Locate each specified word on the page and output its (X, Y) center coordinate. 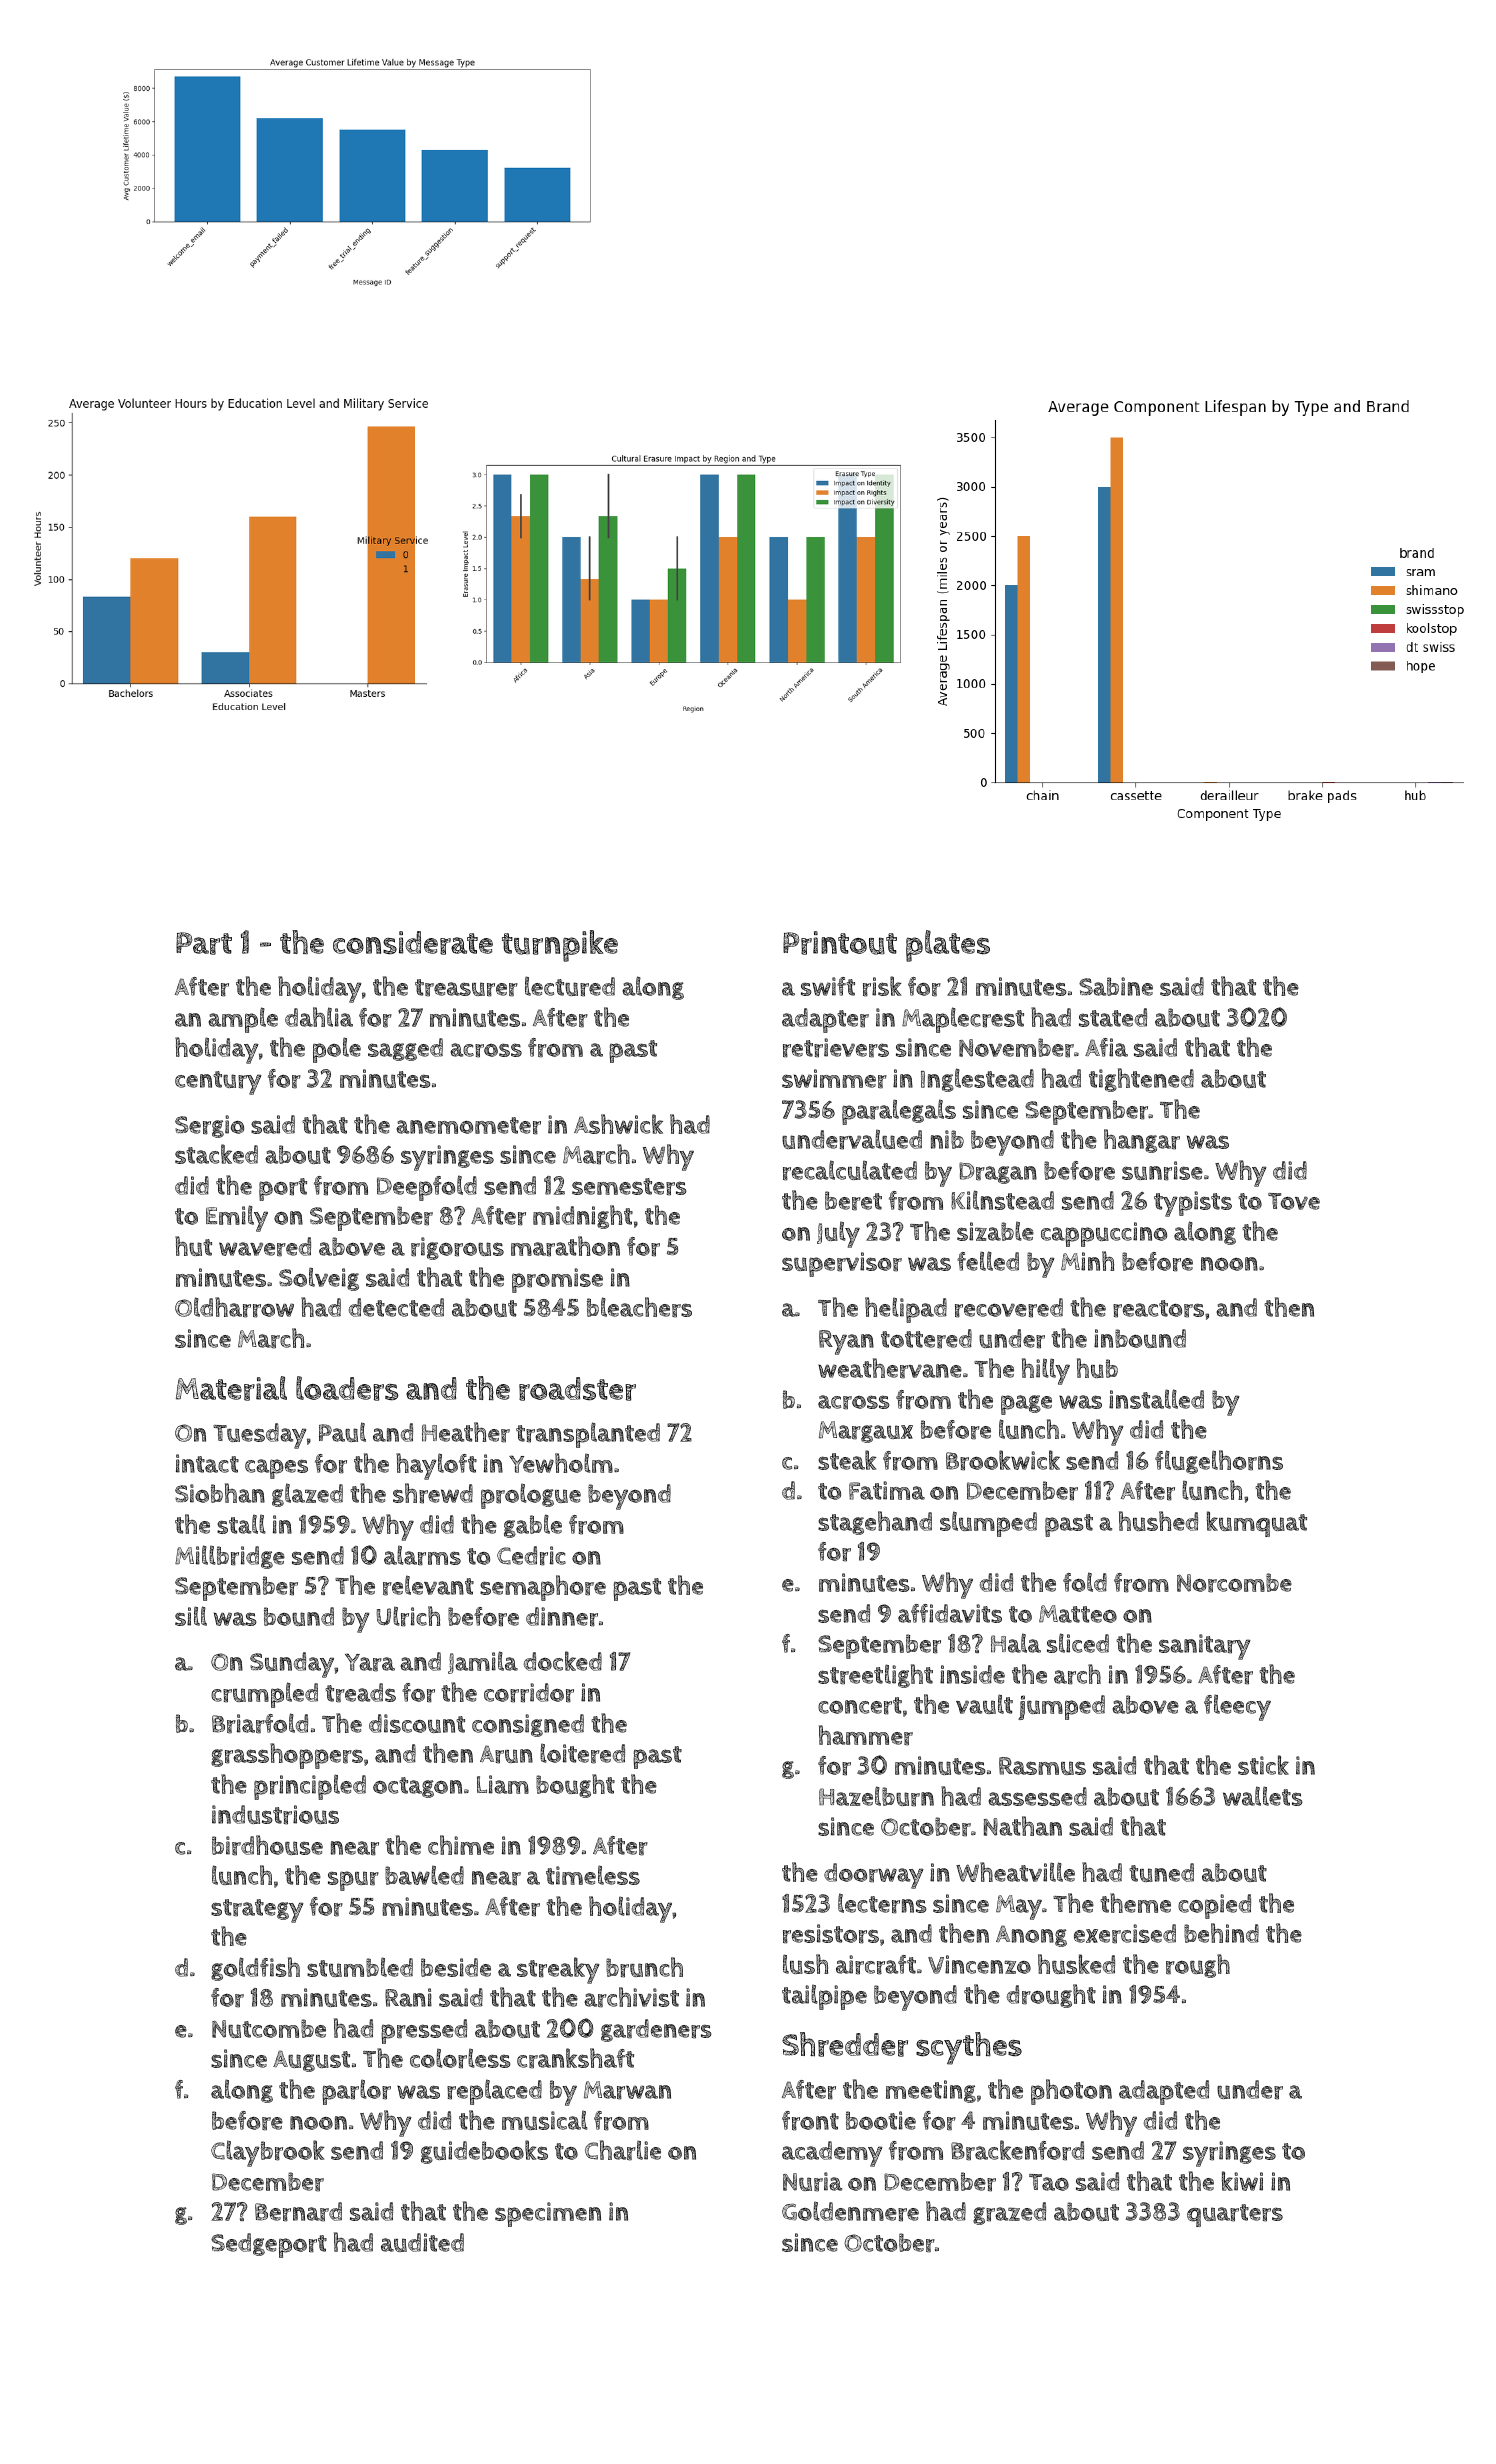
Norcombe (1234, 1583)
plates (948, 946)
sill (191, 1616)
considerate (413, 943)
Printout (840, 943)
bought (575, 1786)
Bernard (298, 2212)
